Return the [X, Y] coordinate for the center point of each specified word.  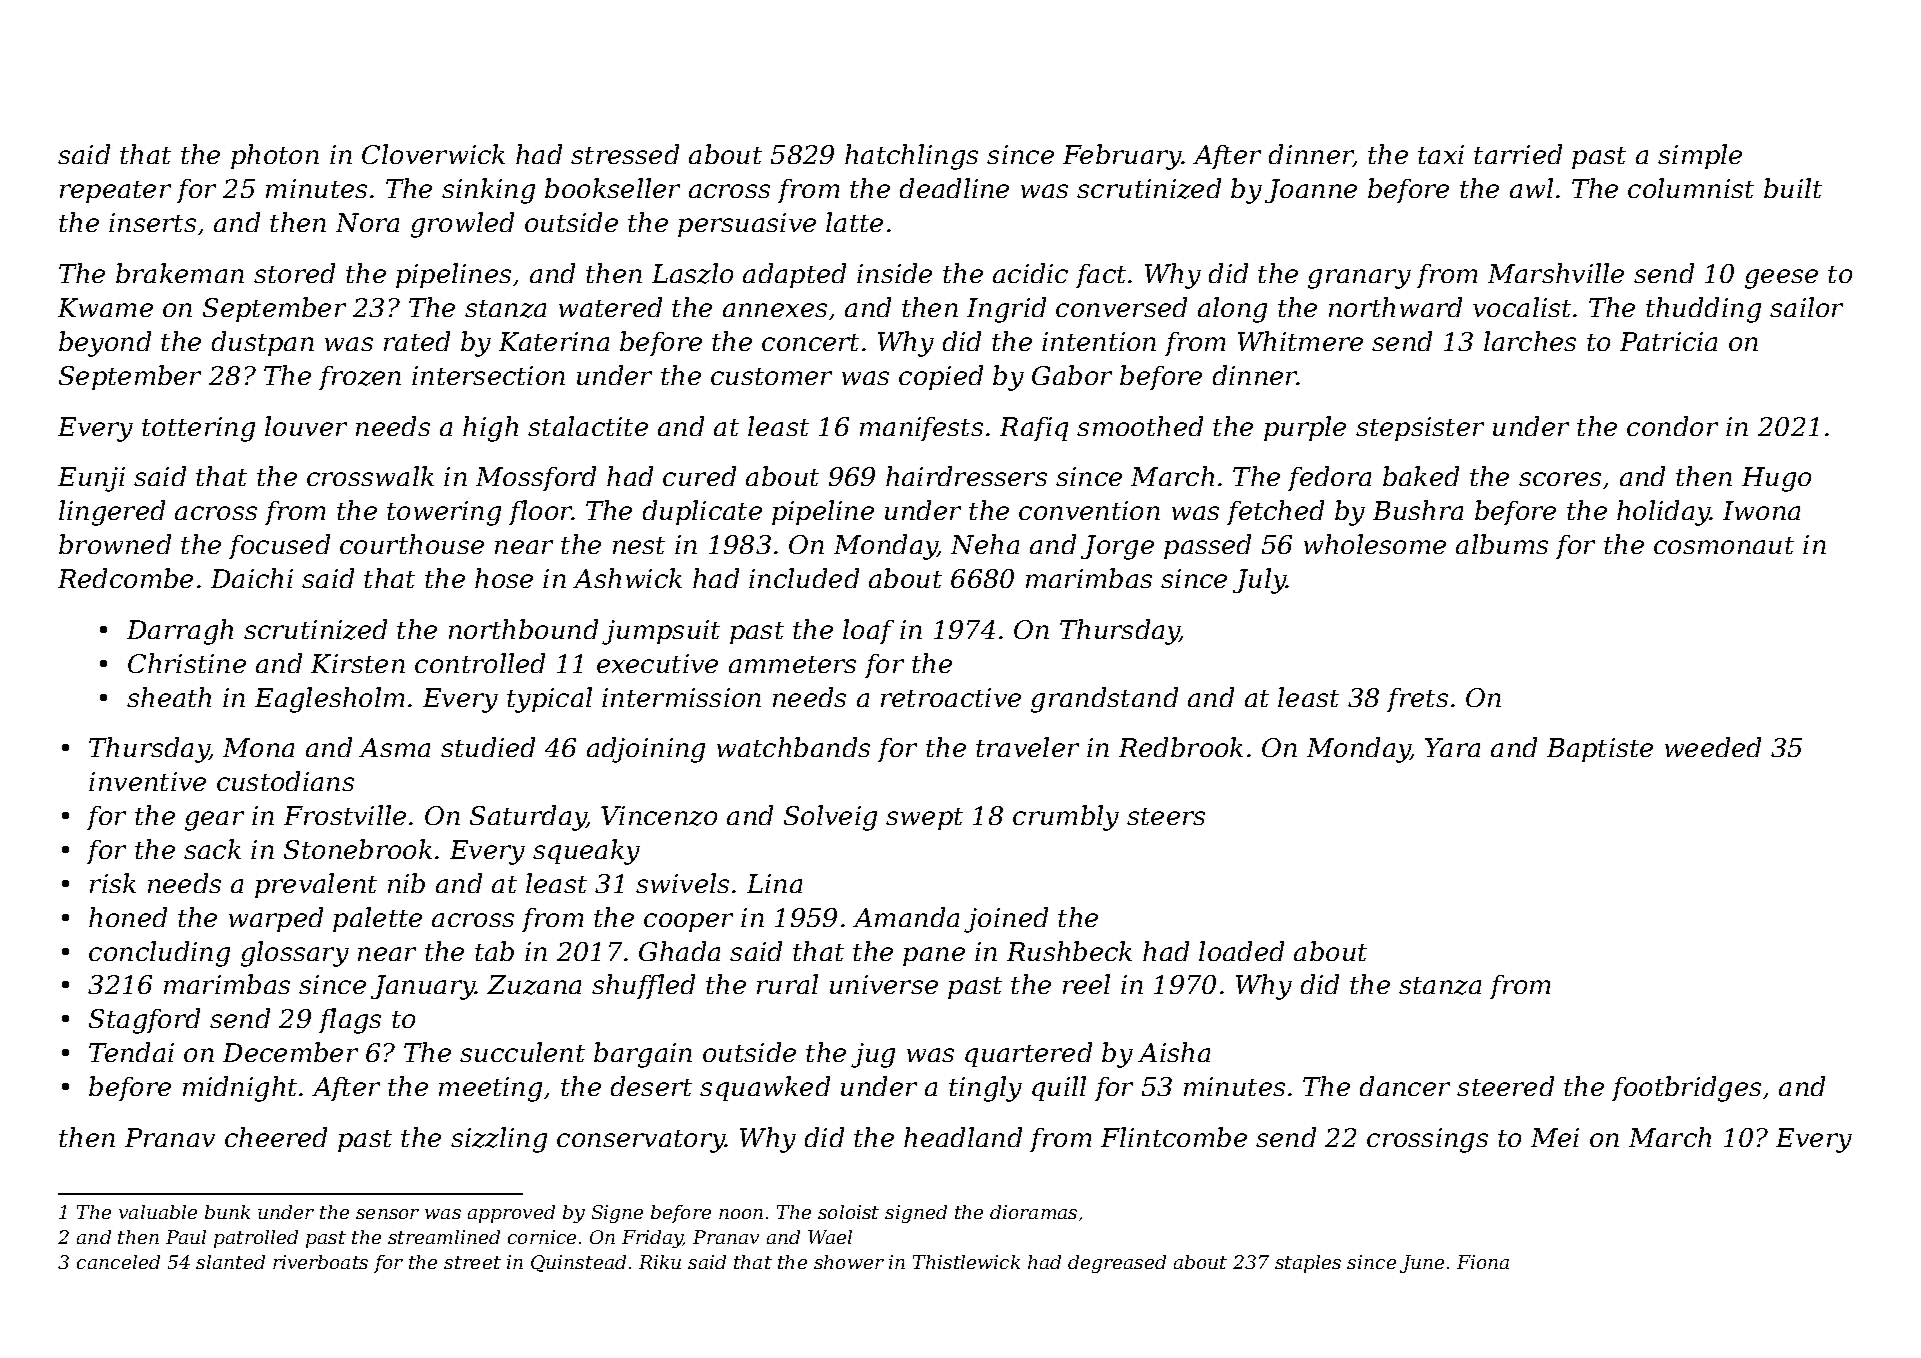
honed [128, 917]
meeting [490, 1089]
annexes [775, 310]
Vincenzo [659, 816]
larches [1530, 341]
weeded [1713, 747]
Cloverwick [433, 154]
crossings [1427, 1140]
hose [504, 578]
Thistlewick [966, 1262]
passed [1207, 546]
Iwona [1761, 510]
